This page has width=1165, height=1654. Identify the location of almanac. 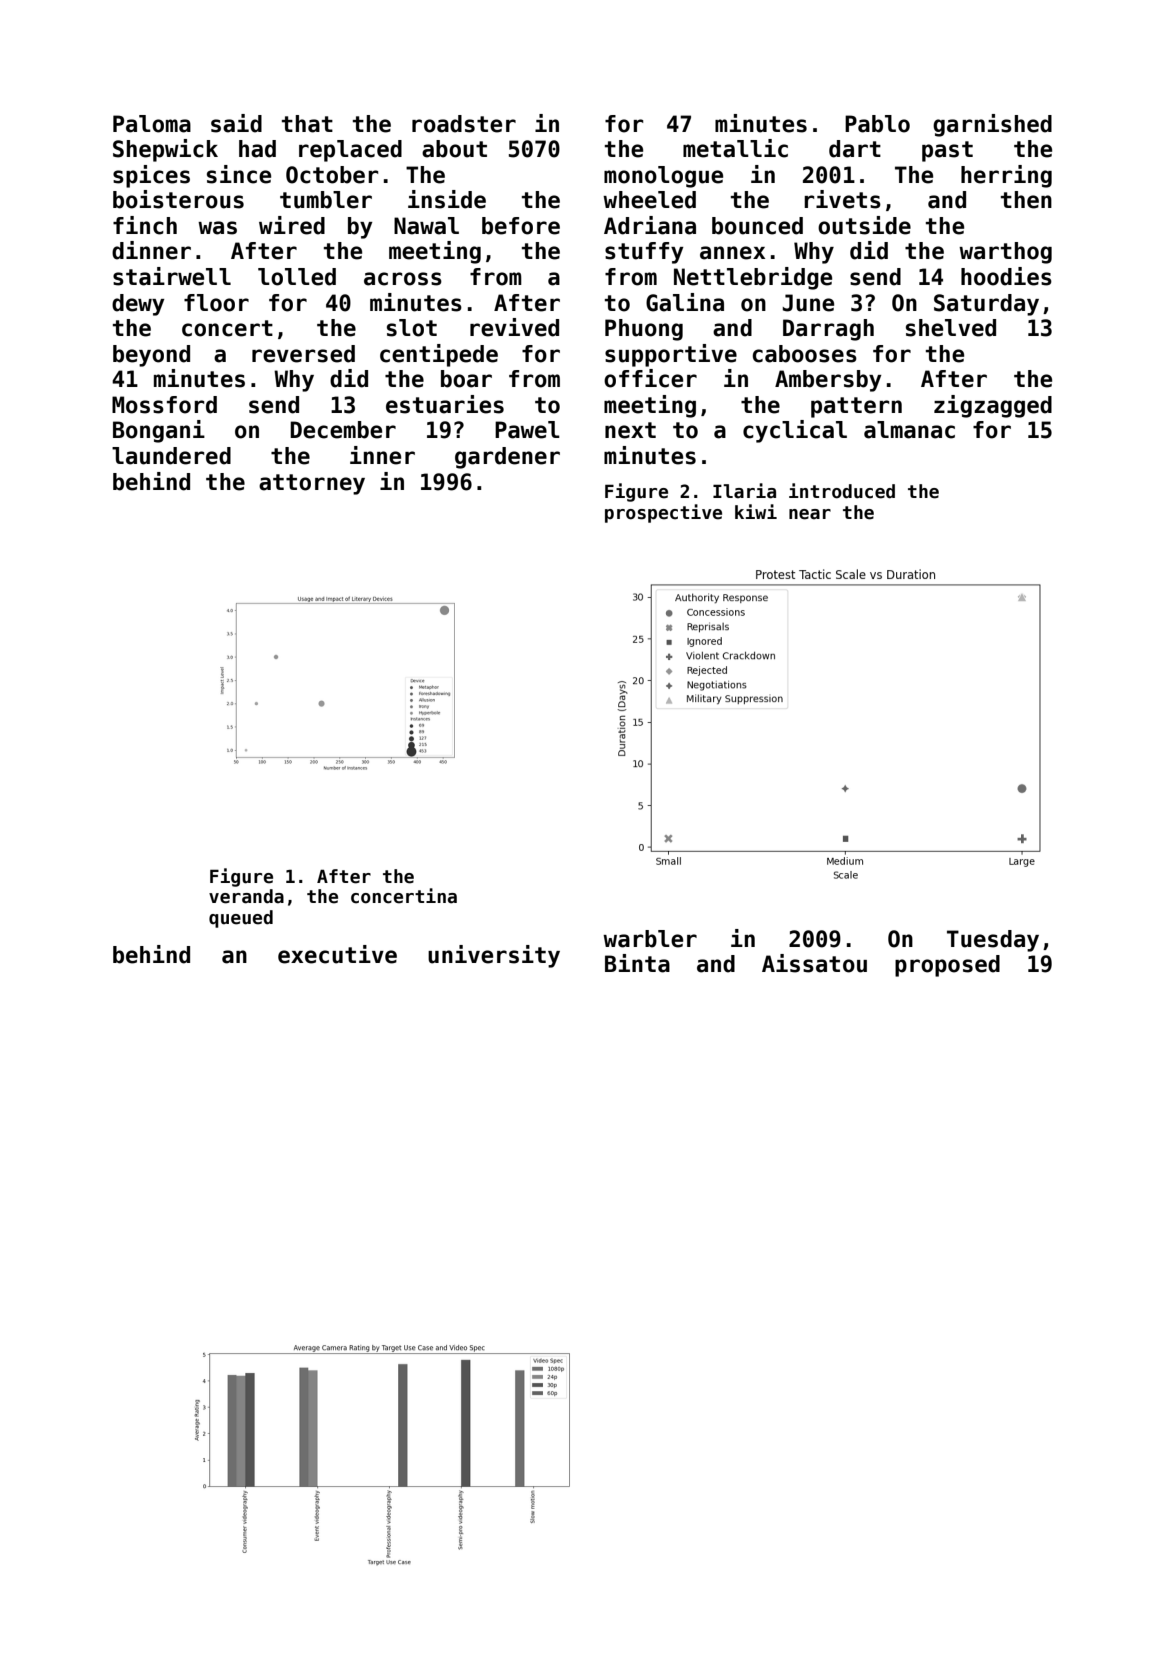
(909, 430).
